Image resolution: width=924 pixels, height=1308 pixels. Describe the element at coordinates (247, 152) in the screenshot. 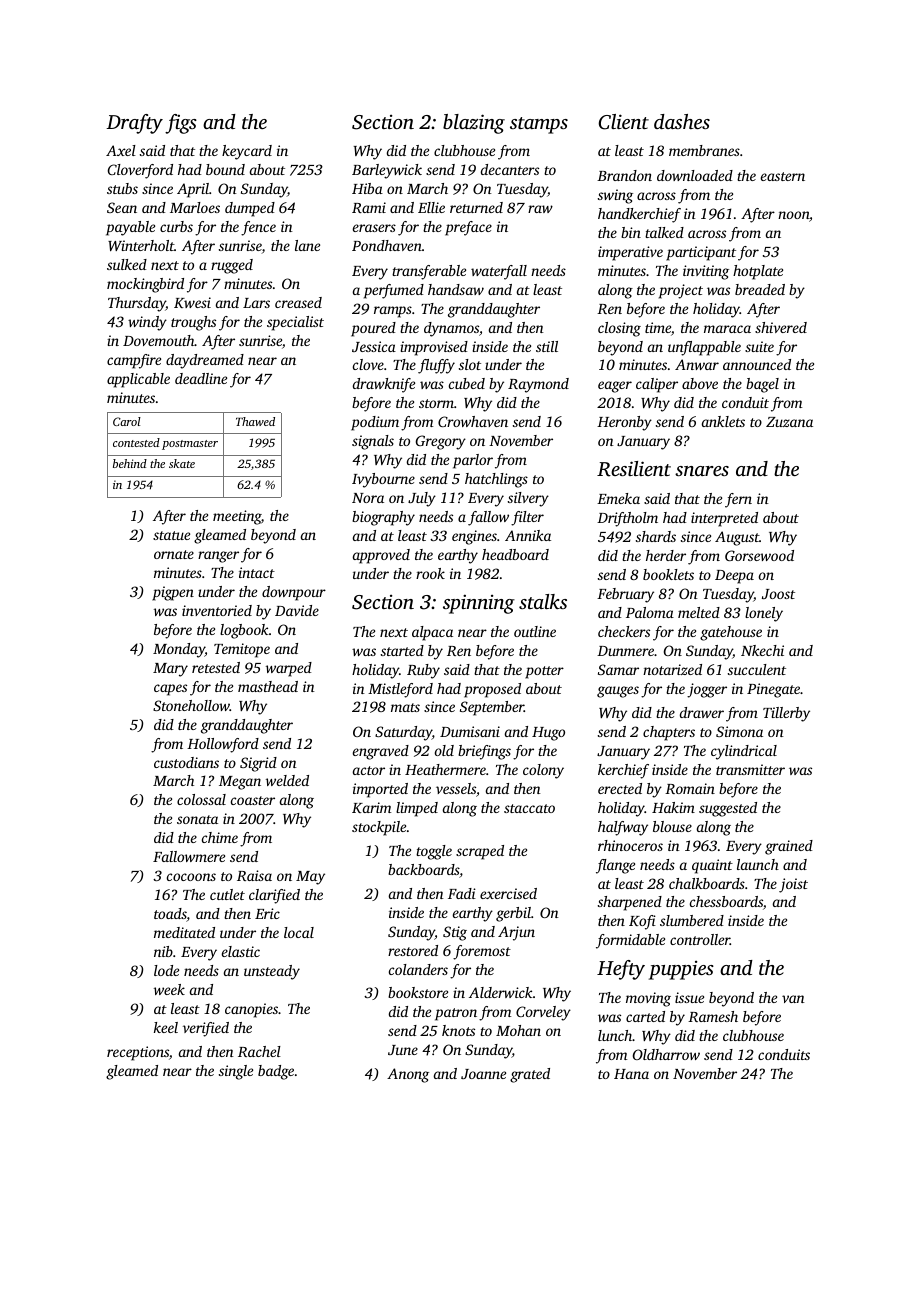

I see `keycard` at that location.
